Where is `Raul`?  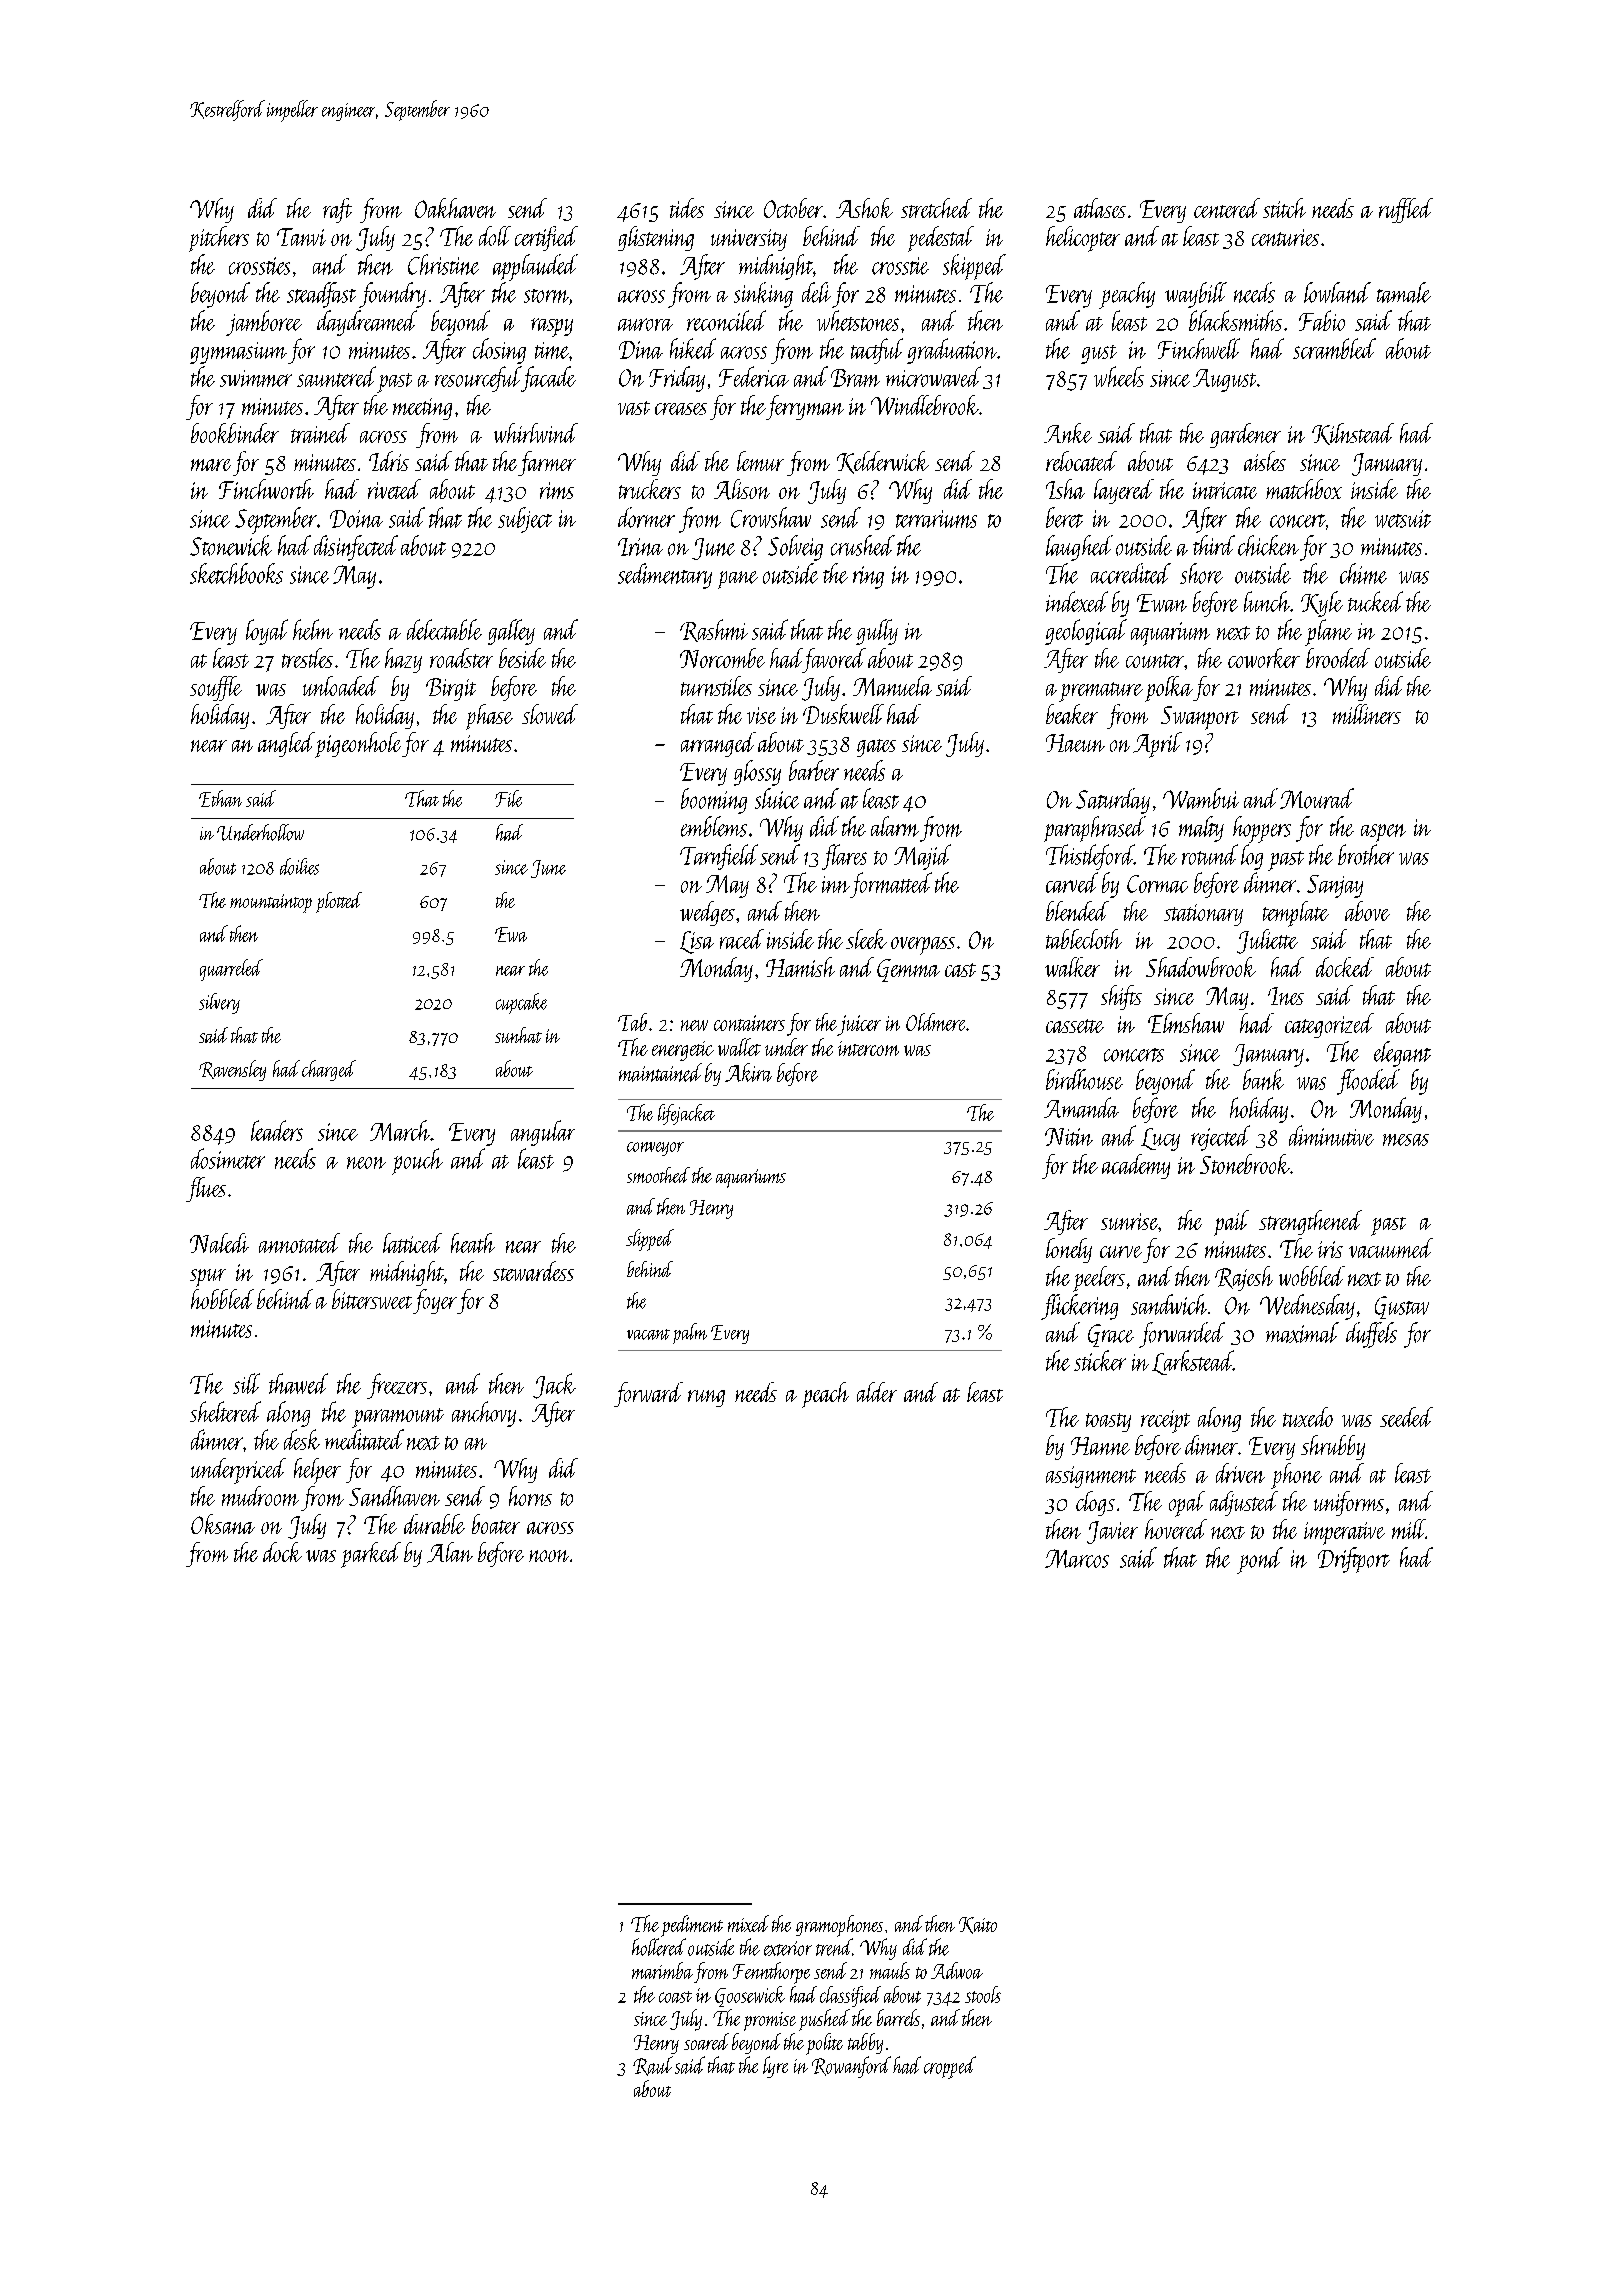 Raul is located at coordinates (653, 2066).
